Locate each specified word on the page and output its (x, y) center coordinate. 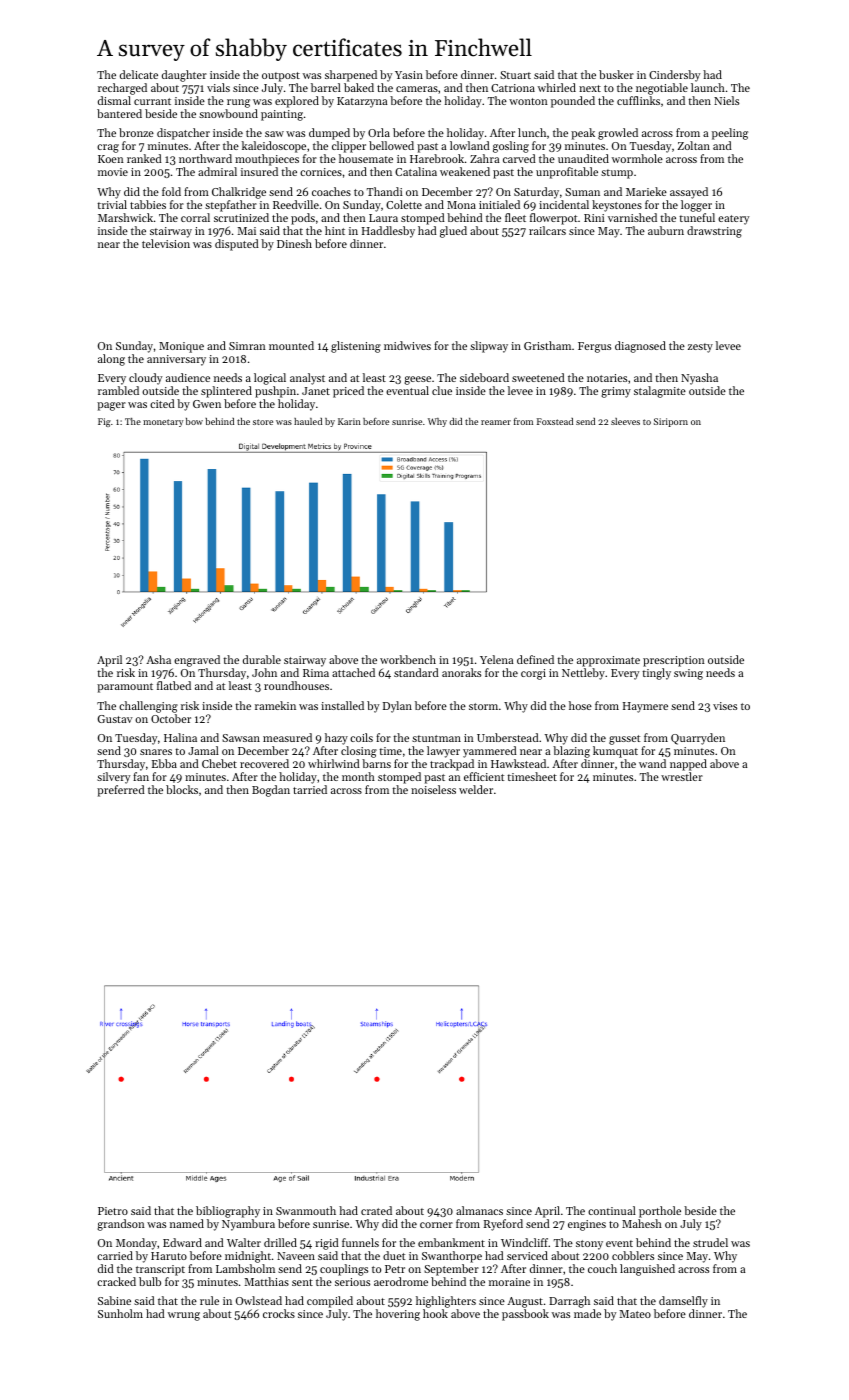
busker (616, 74)
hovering (398, 1315)
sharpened (351, 76)
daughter (184, 76)
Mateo (635, 1314)
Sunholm (120, 1313)
